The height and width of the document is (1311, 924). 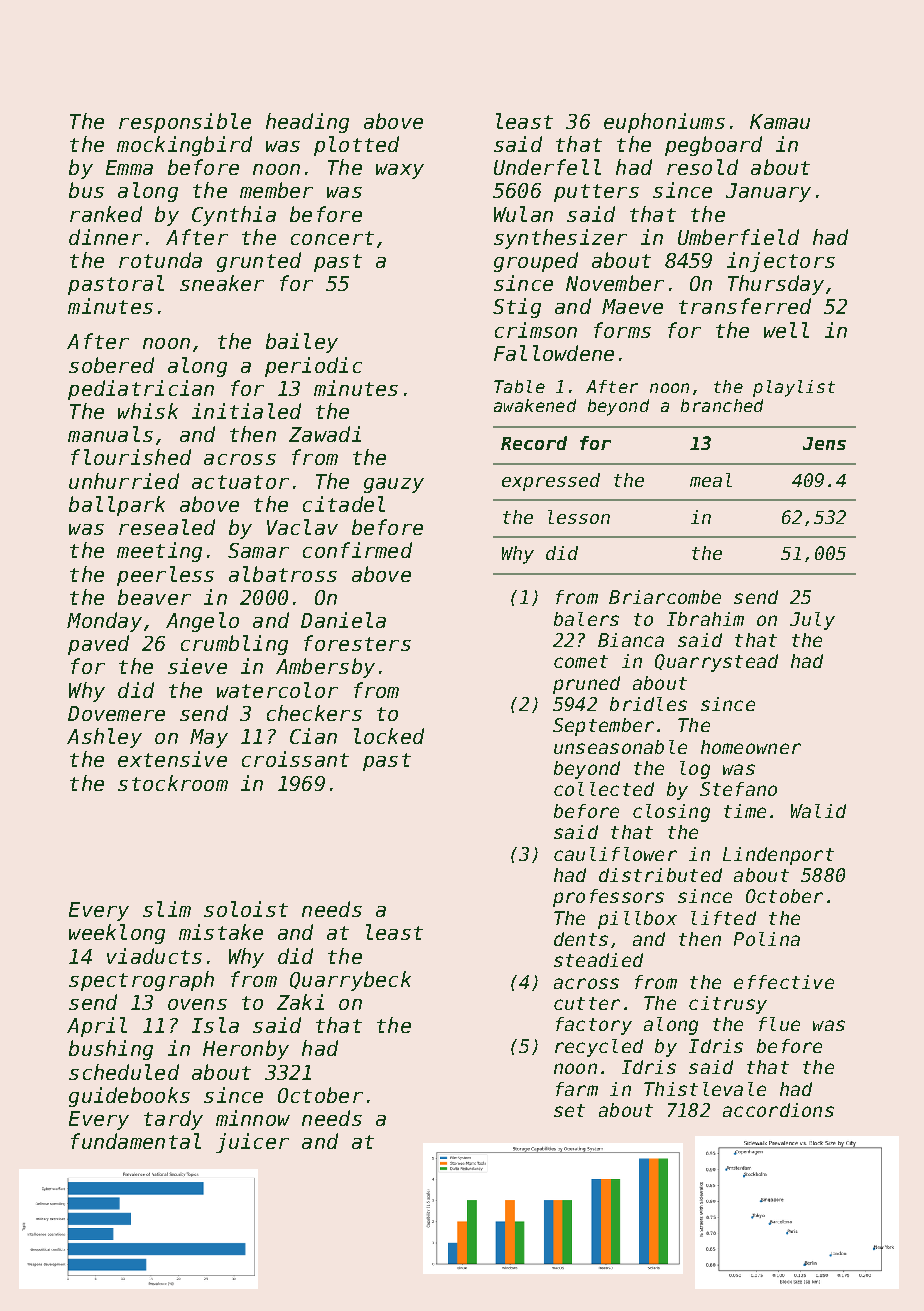 What do you see at coordinates (295, 759) in the document?
I see `croissant` at bounding box center [295, 759].
